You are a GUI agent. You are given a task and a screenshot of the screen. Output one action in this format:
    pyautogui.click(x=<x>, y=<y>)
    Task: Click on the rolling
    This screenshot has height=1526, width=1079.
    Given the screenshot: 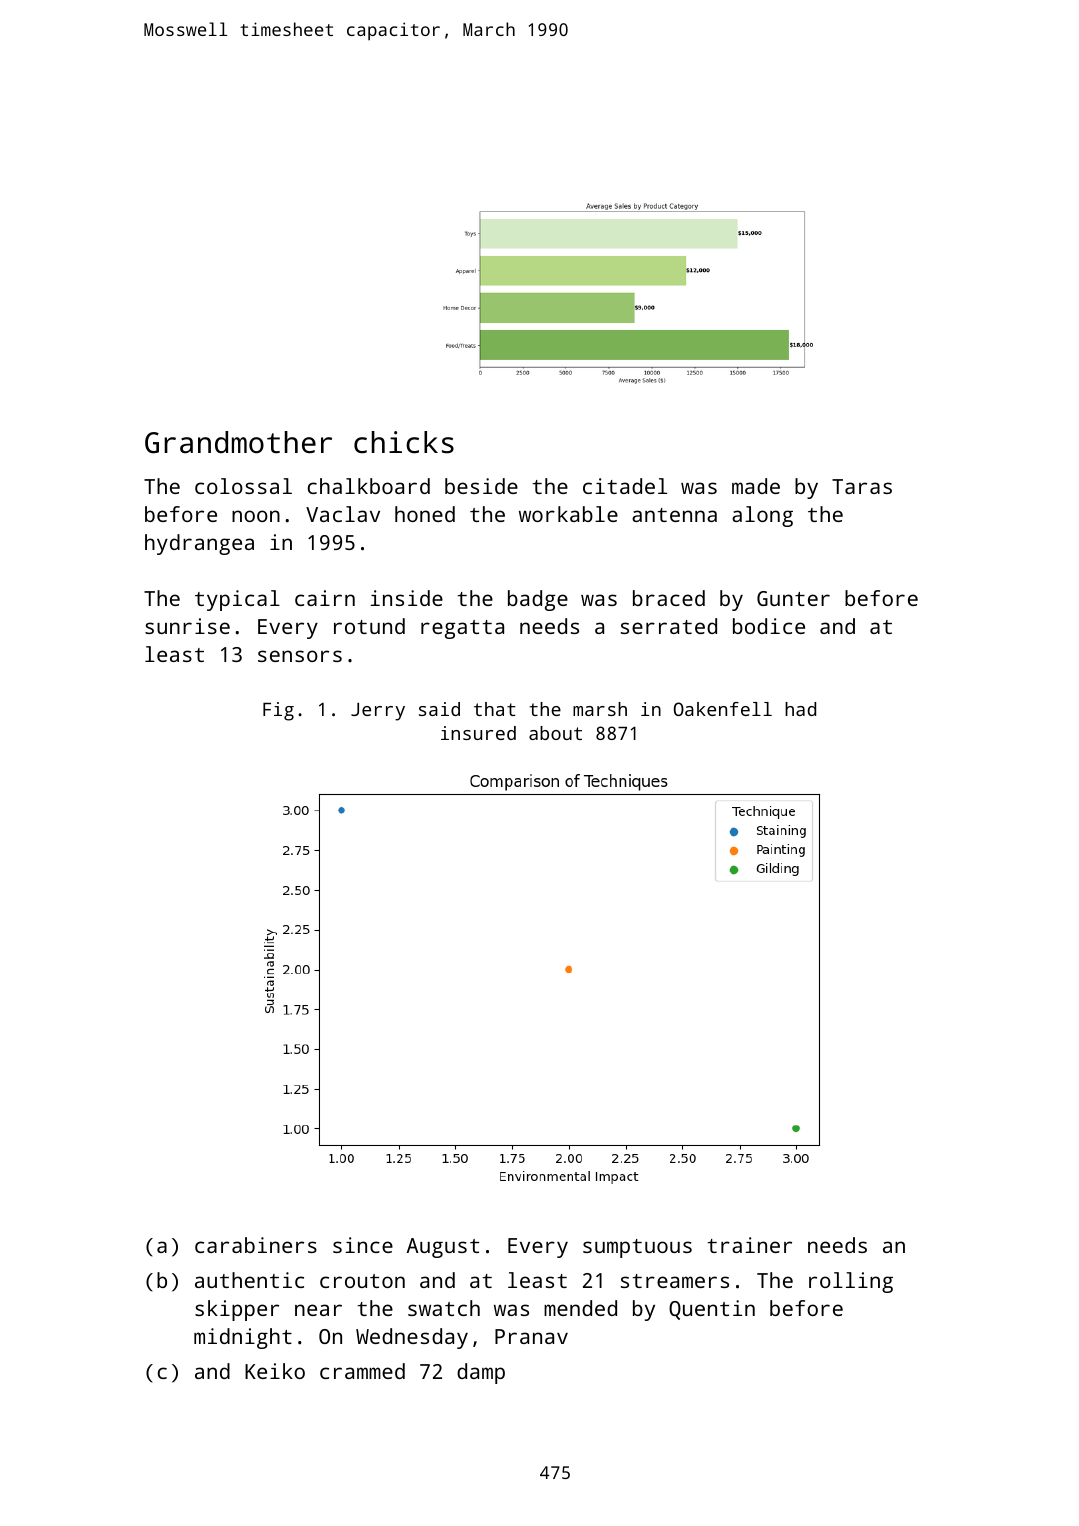 What is the action you would take?
    pyautogui.click(x=851, y=1282)
